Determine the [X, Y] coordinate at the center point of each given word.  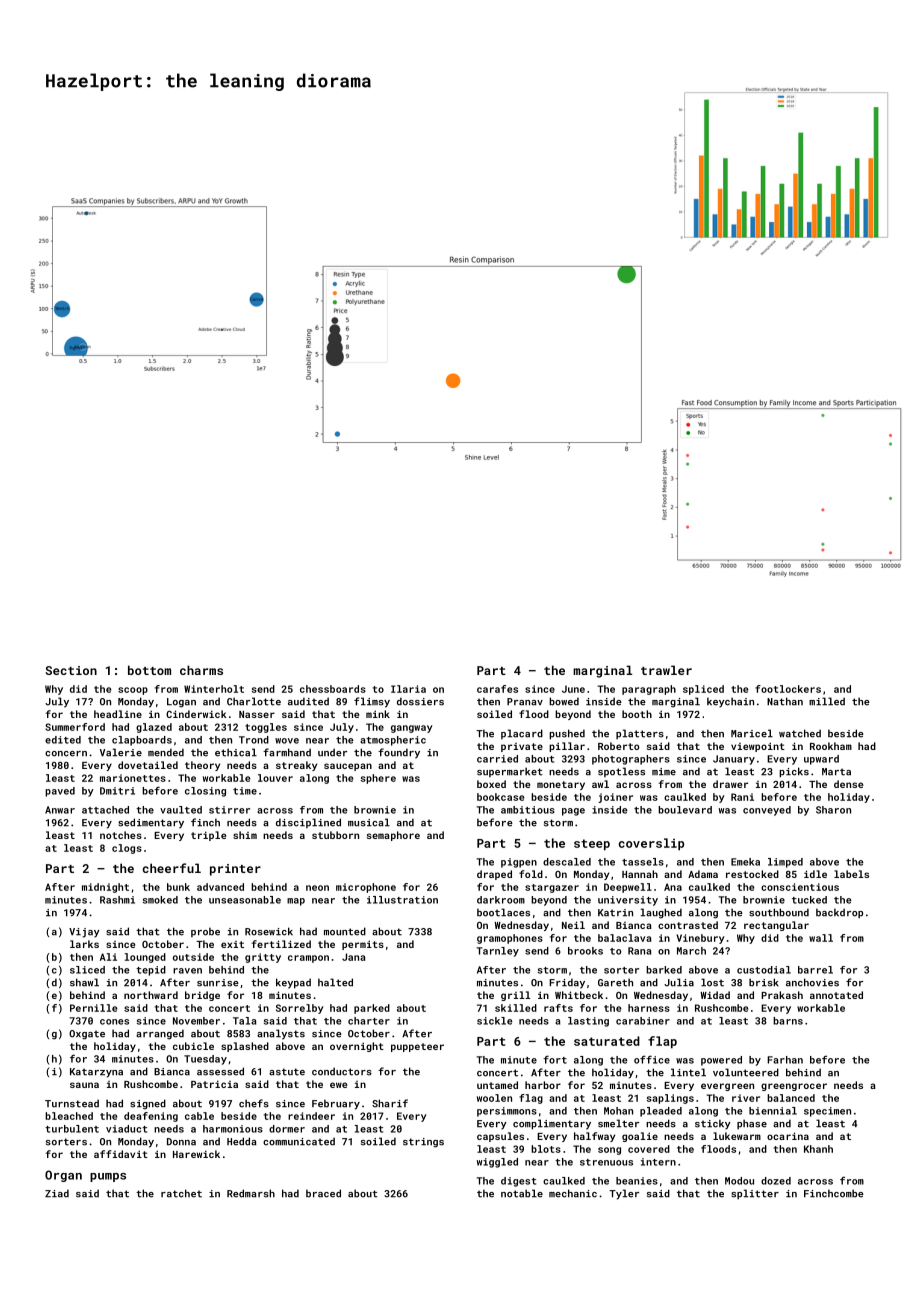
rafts [558, 1008]
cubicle [193, 1046]
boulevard [685, 810]
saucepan [348, 767]
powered [721, 1061]
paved [60, 792]
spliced [703, 690]
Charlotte [254, 701]
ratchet [181, 1193]
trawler [666, 670]
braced [323, 1193]
